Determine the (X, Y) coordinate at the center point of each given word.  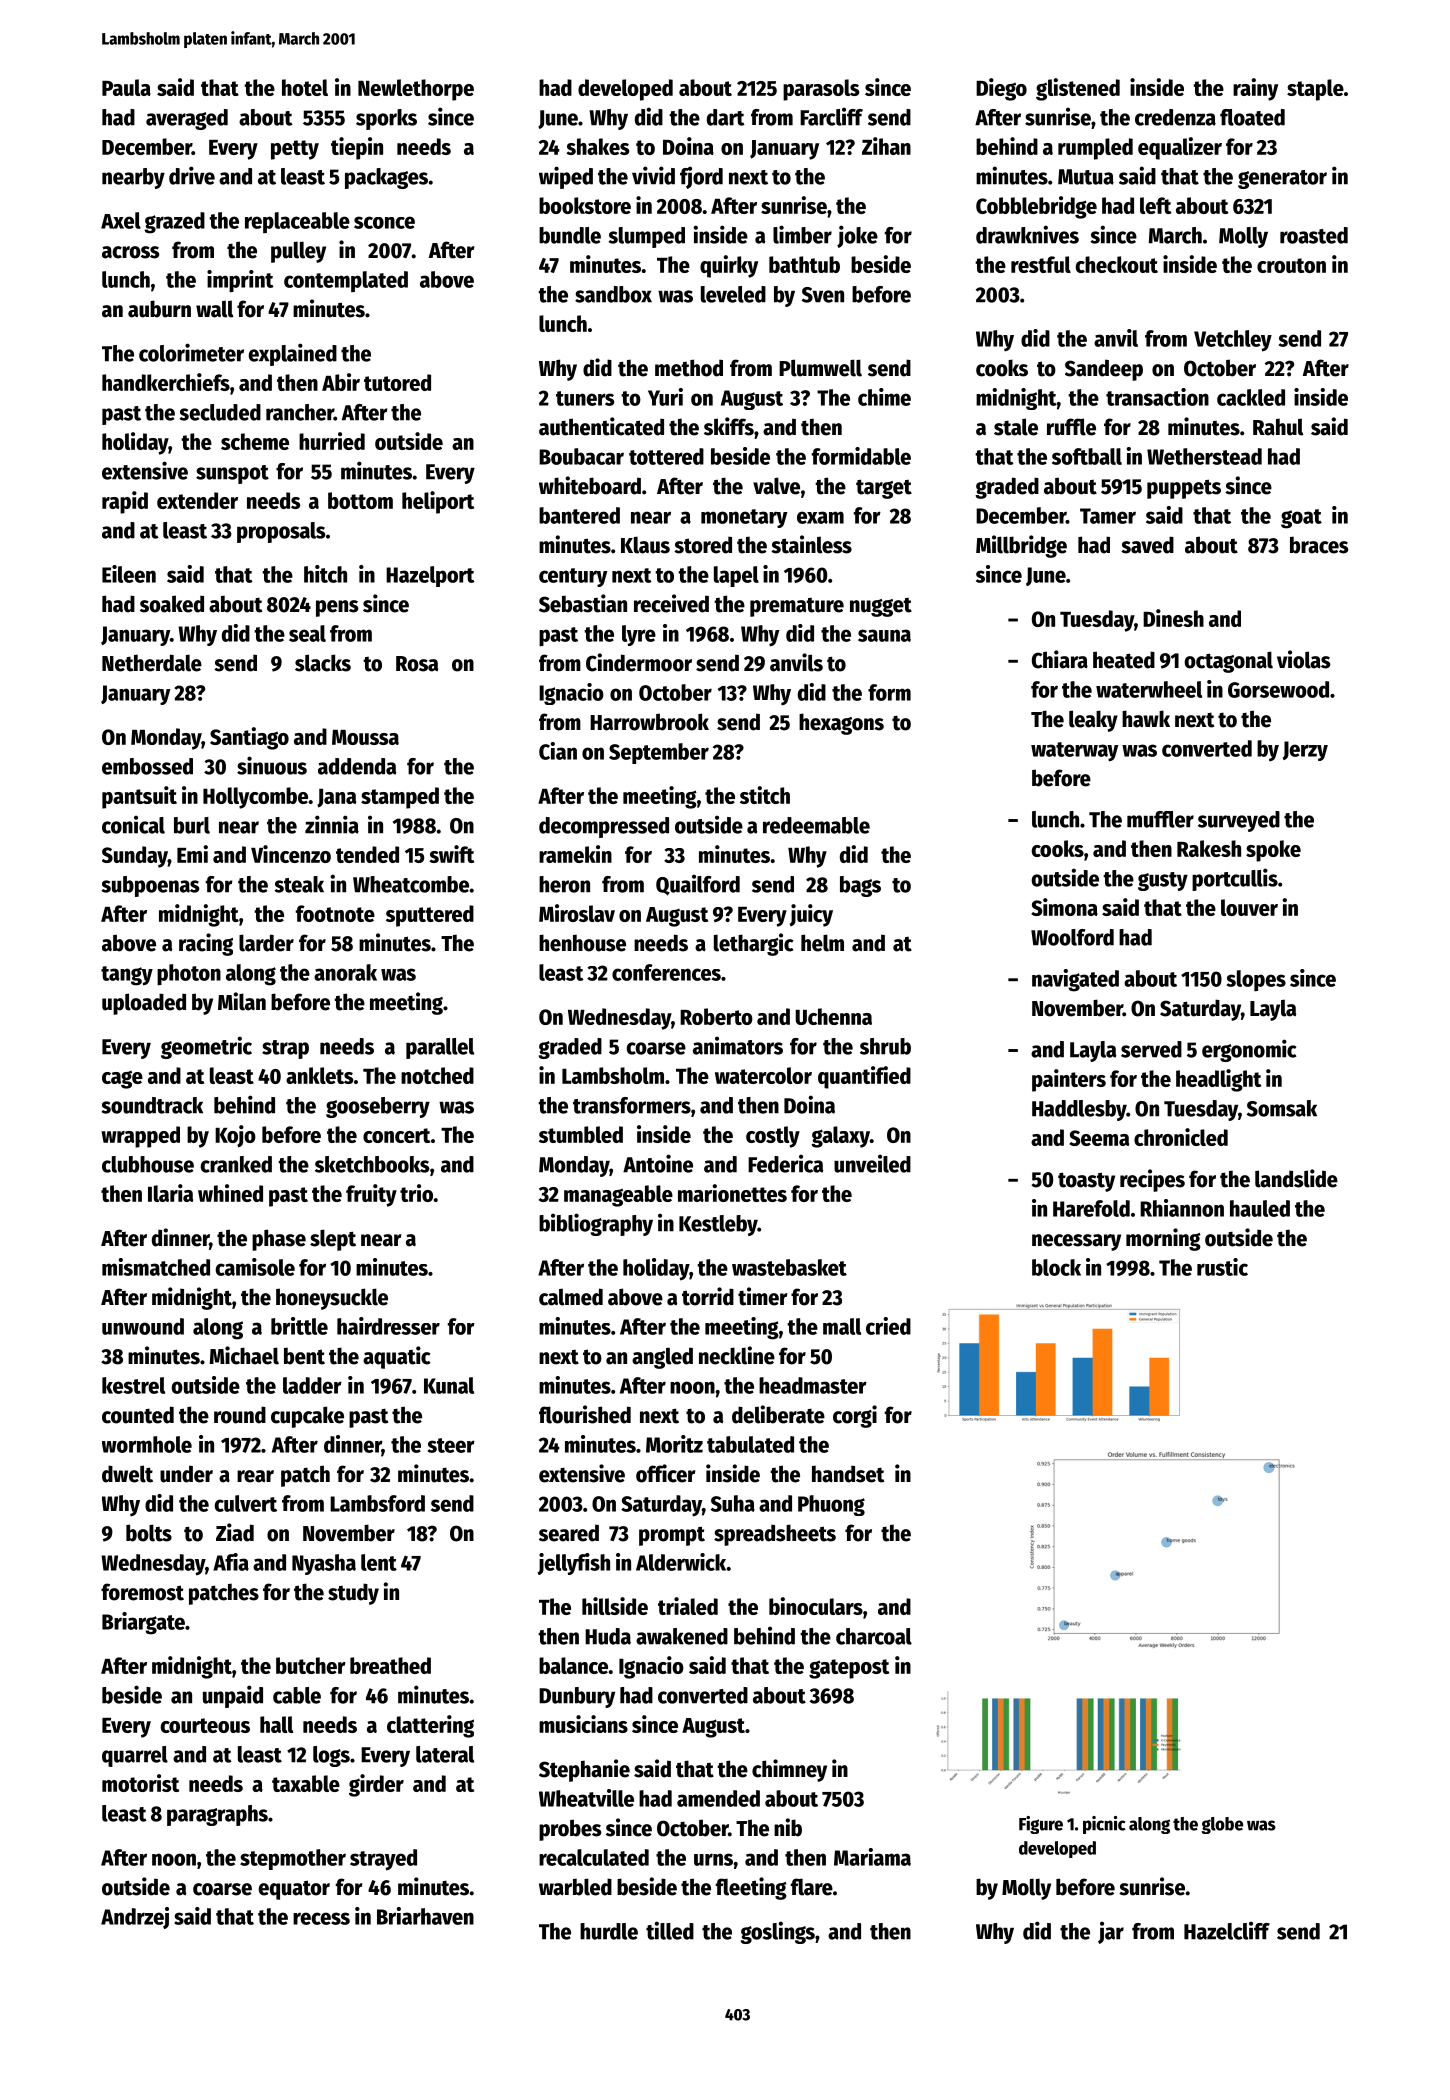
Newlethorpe (416, 90)
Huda (608, 1636)
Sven (823, 295)
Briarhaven (425, 1916)
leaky (1093, 721)
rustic (1222, 1267)
